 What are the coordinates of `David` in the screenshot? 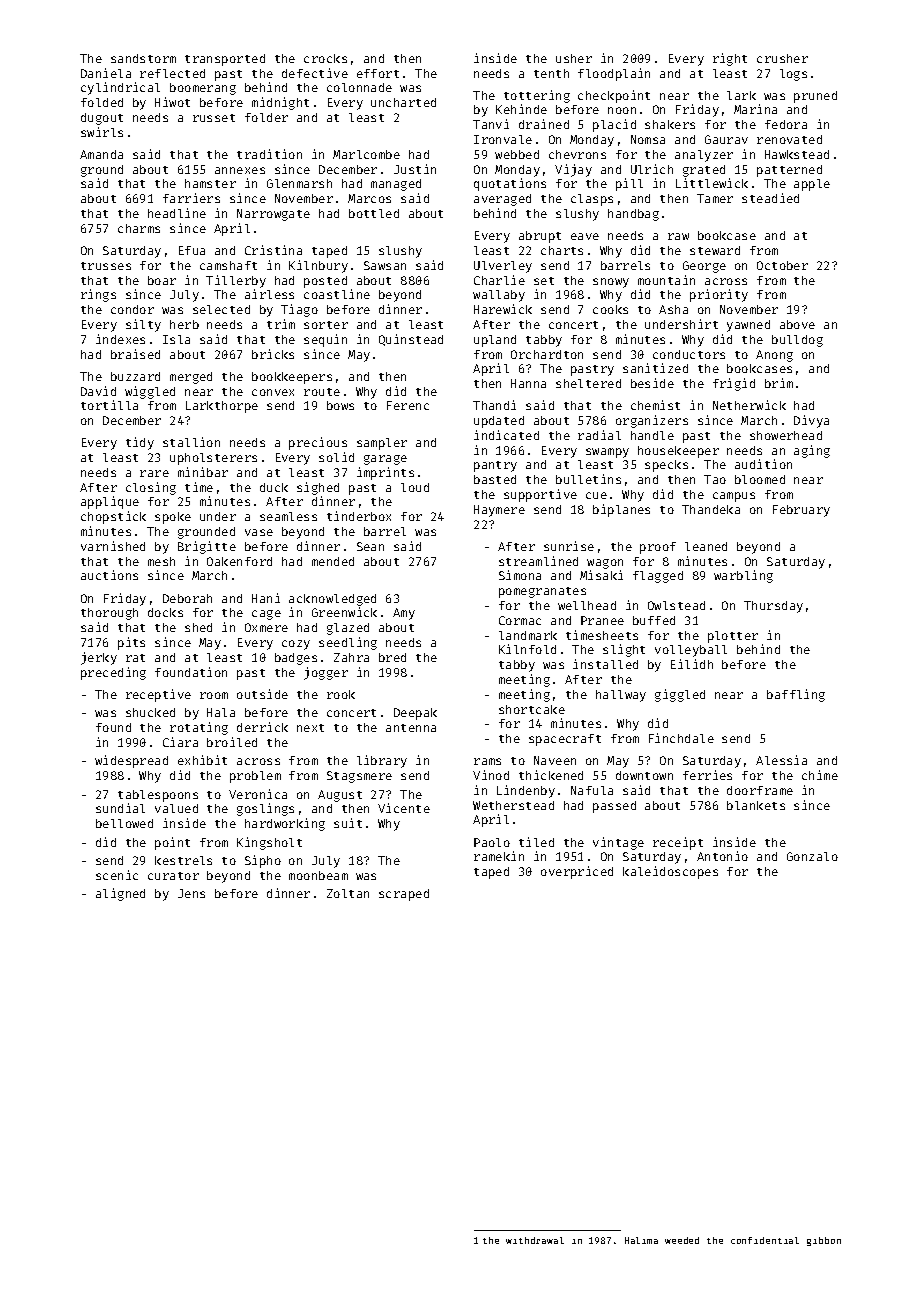 It's located at (98, 391).
